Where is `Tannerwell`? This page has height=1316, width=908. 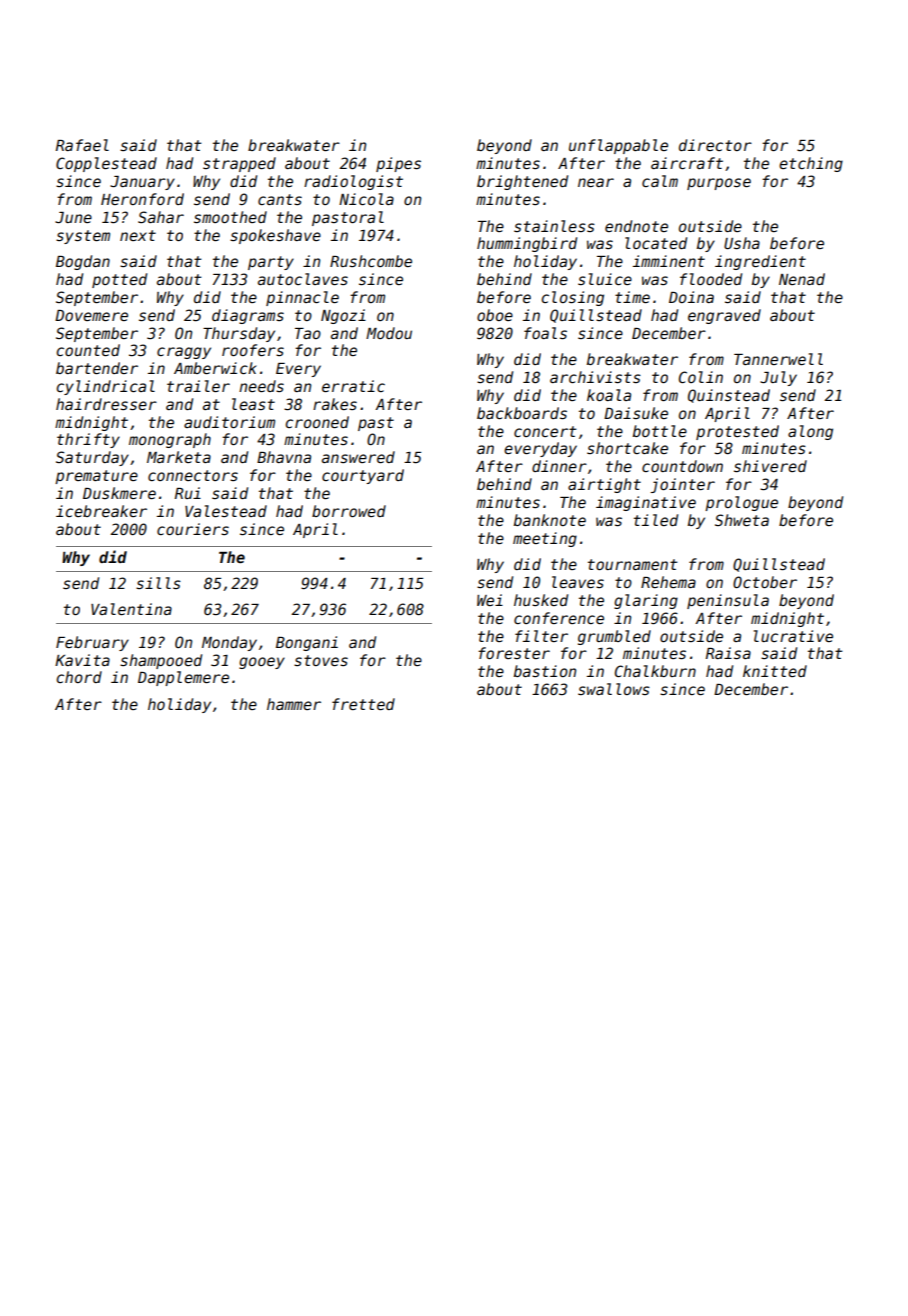
Tannerwell is located at coordinates (778, 359).
